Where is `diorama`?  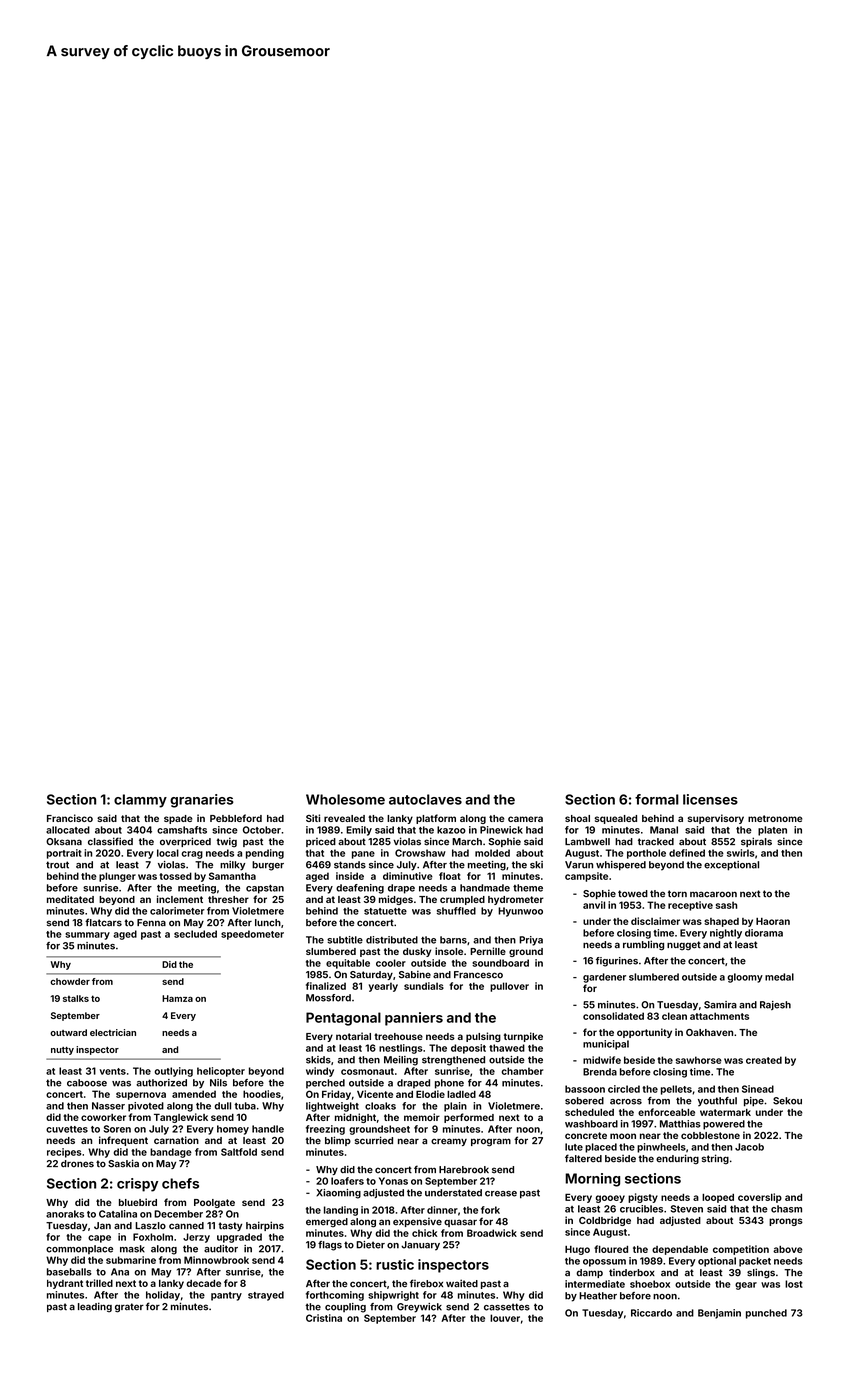
diorama is located at coordinates (764, 933).
